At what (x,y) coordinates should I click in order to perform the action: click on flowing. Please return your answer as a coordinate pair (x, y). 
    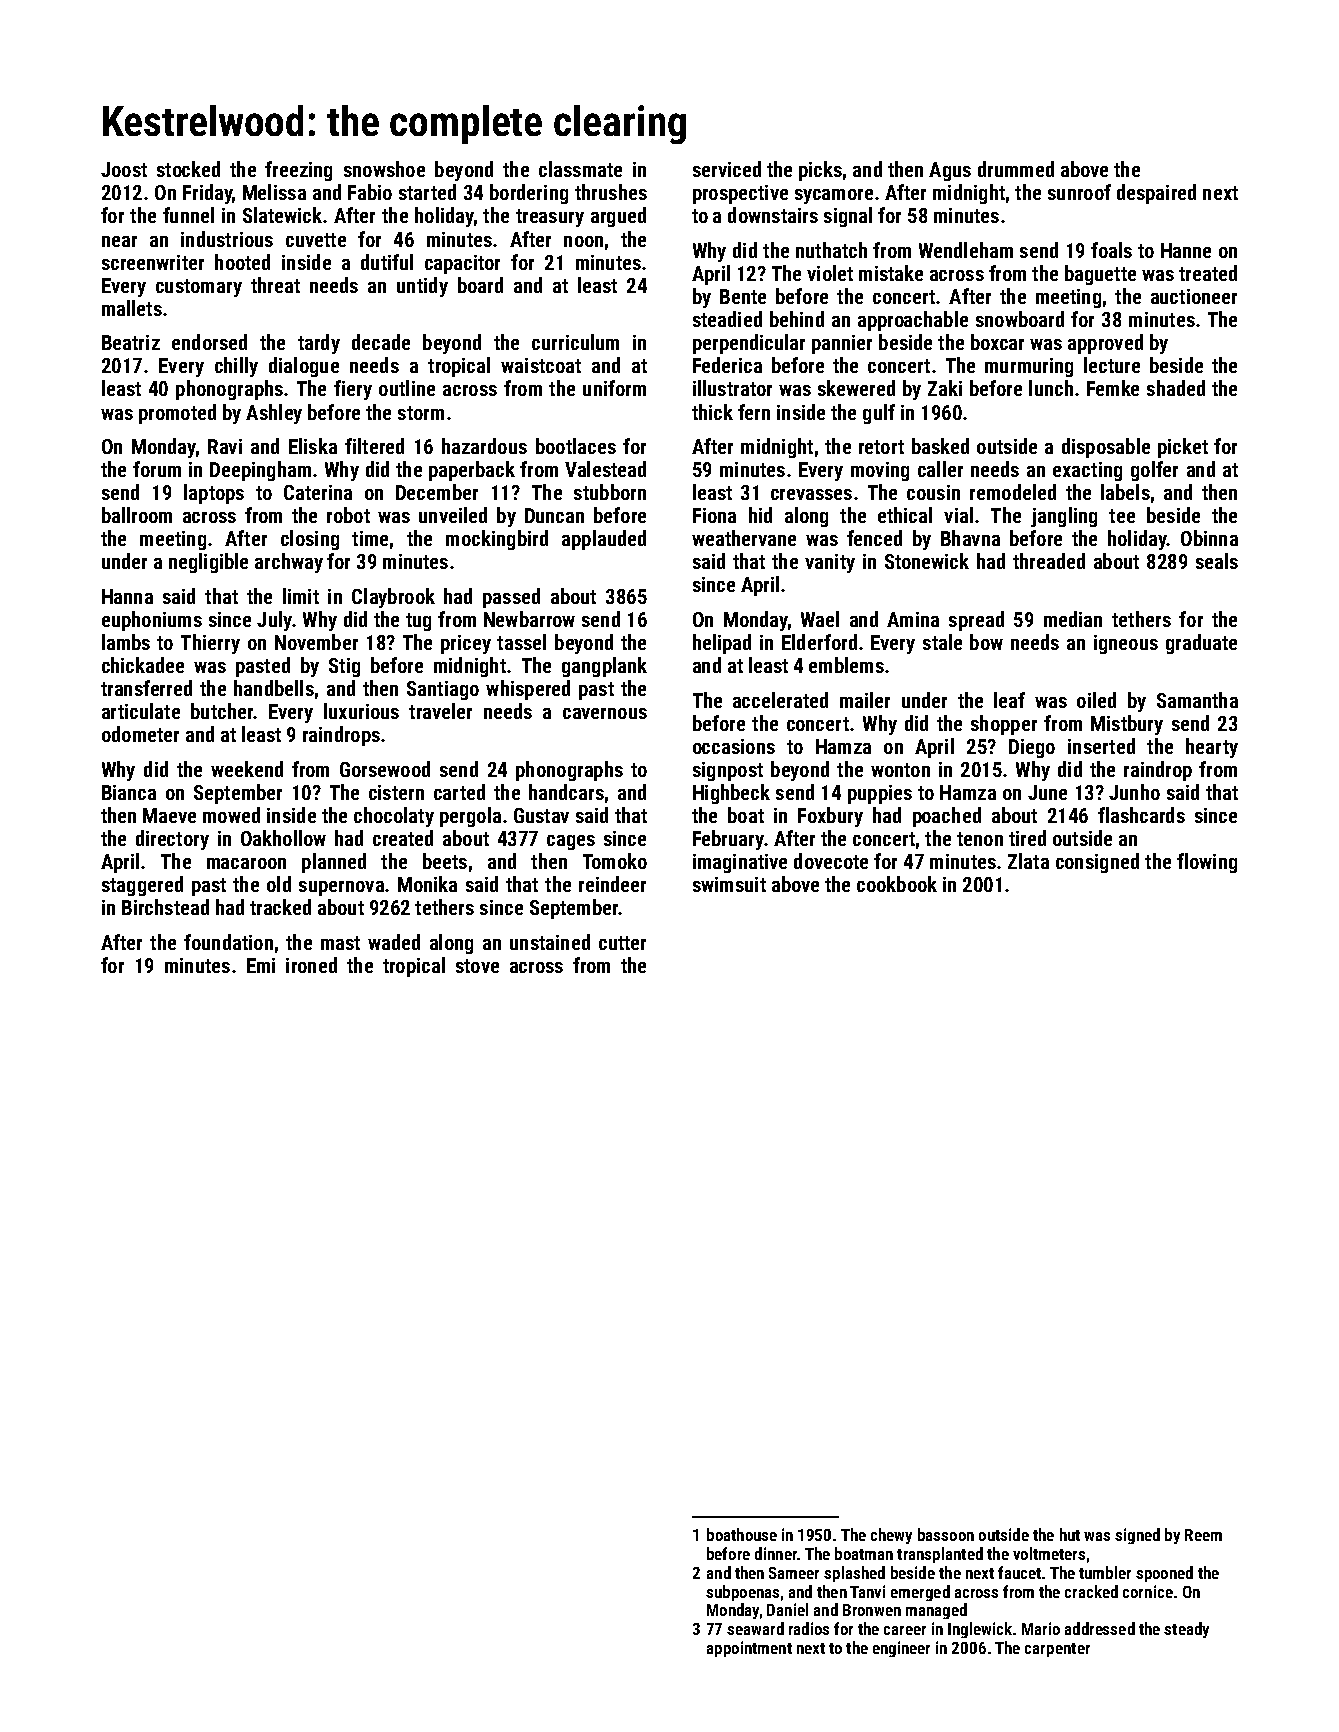
    Looking at the image, I should click on (1207, 863).
